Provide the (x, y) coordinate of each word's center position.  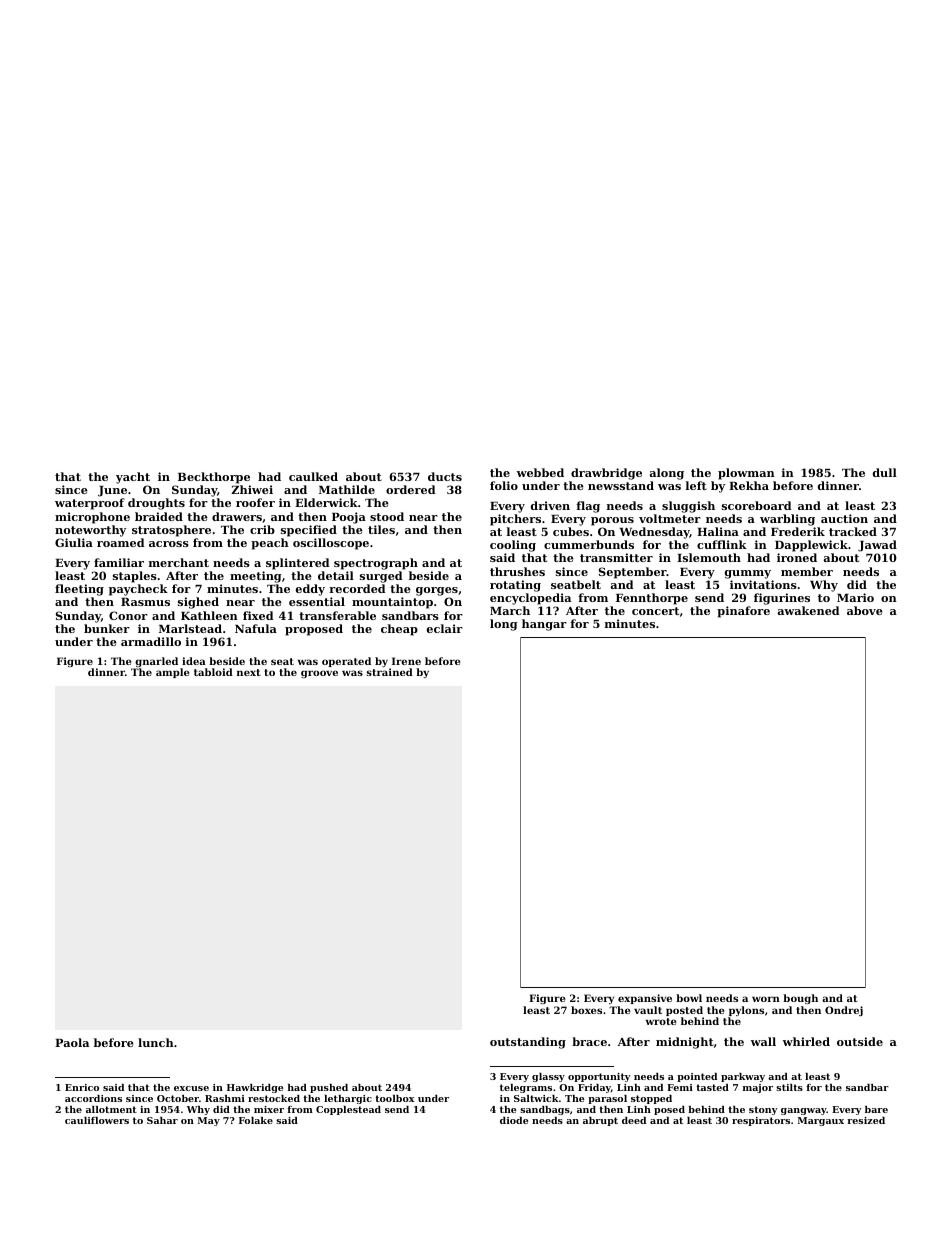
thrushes (517, 571)
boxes (586, 1010)
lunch (156, 1042)
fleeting (79, 590)
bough (800, 999)
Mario (855, 597)
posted (684, 1011)
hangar (544, 625)
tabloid (213, 672)
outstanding (528, 1043)
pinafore (743, 612)
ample (172, 673)
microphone (92, 518)
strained (389, 672)
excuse (191, 1088)
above (865, 610)
